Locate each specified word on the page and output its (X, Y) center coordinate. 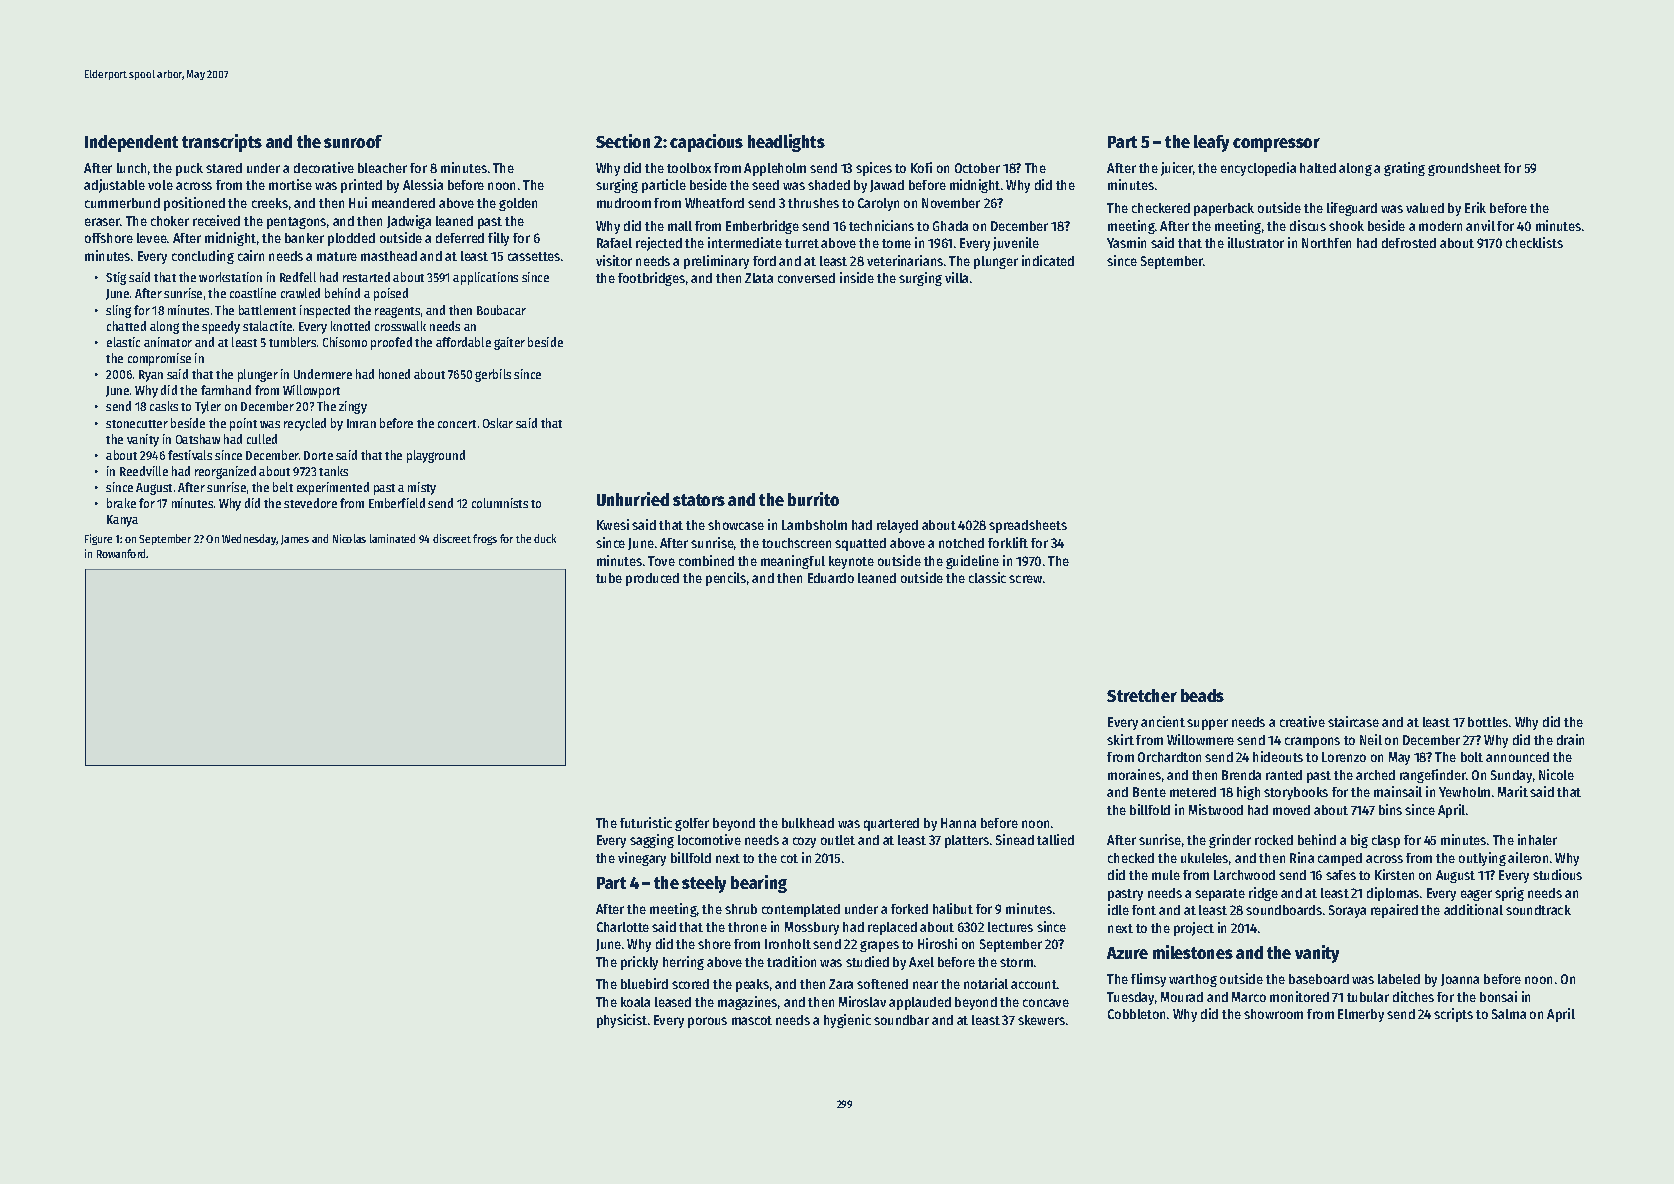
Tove (661, 561)
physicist (622, 1021)
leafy (1211, 143)
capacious (706, 143)
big (1359, 841)
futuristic (646, 822)
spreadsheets (1028, 526)
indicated (1048, 260)
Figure (98, 539)
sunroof (353, 141)
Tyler (208, 407)
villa (956, 277)
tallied (1055, 839)
